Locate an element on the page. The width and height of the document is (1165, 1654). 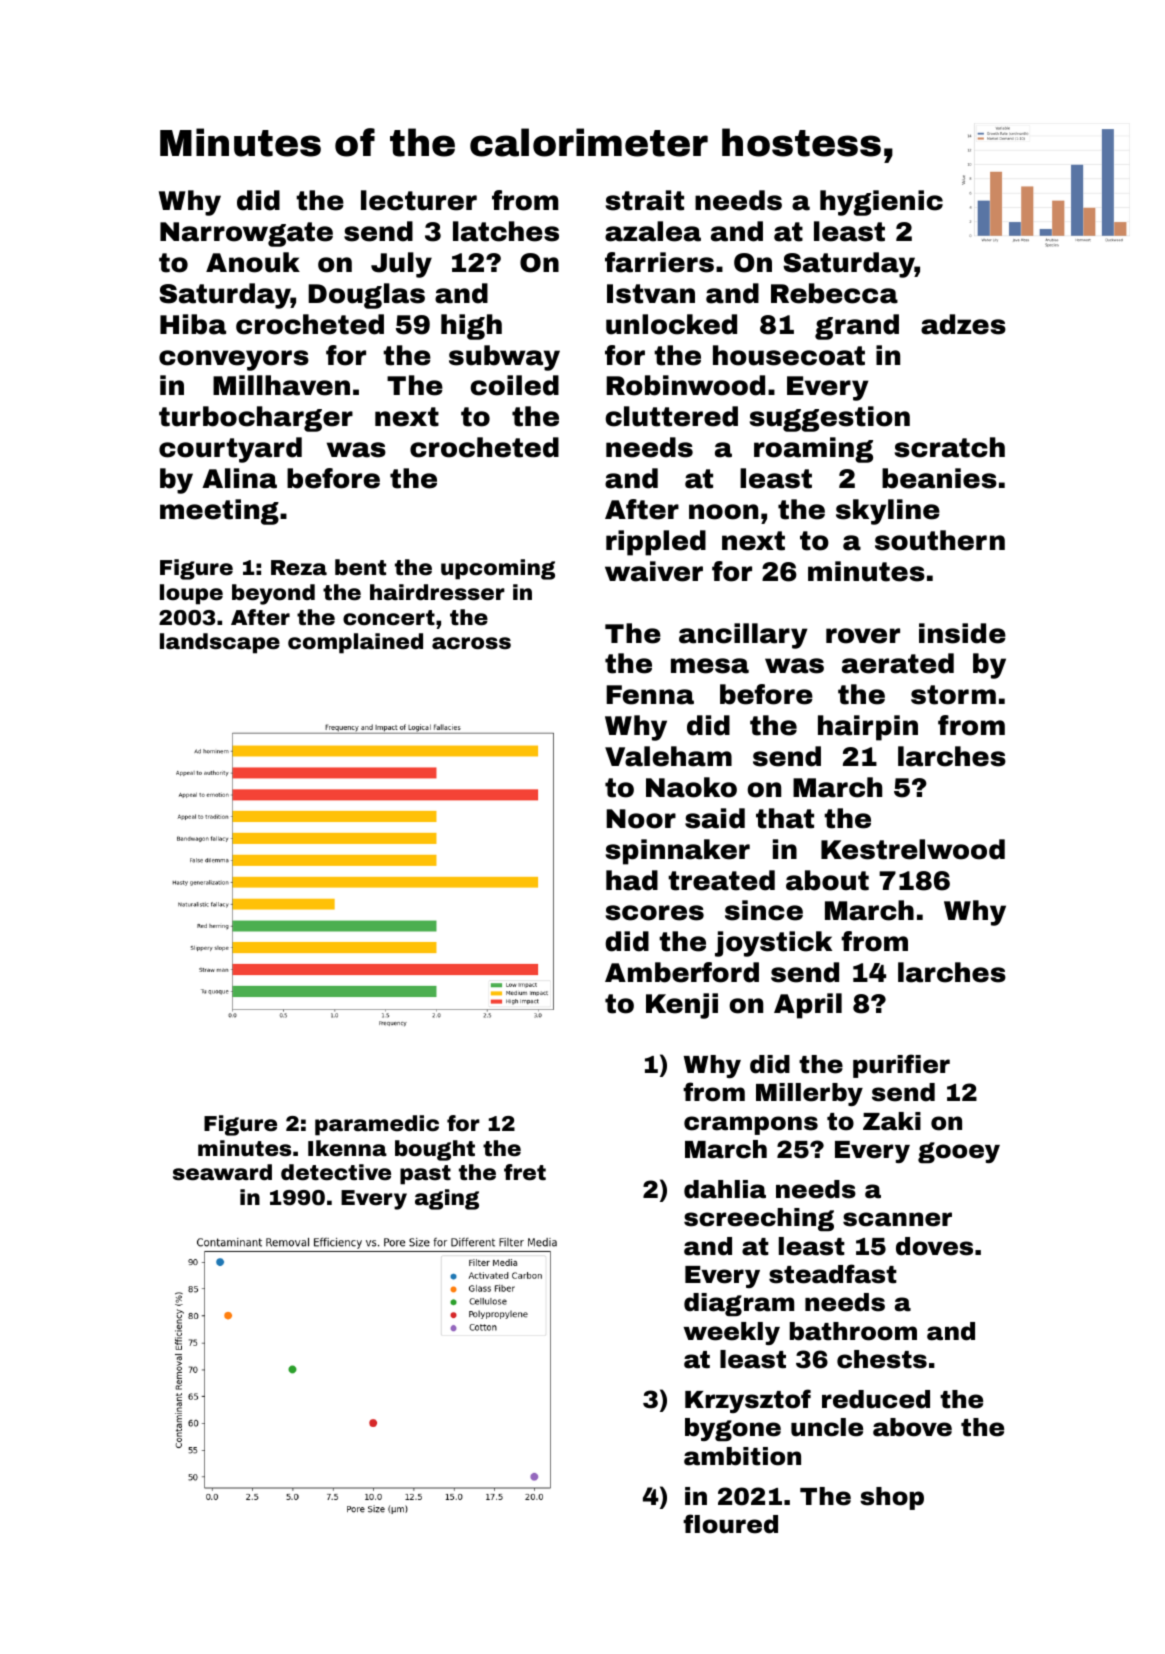
lecturer is located at coordinates (419, 200).
